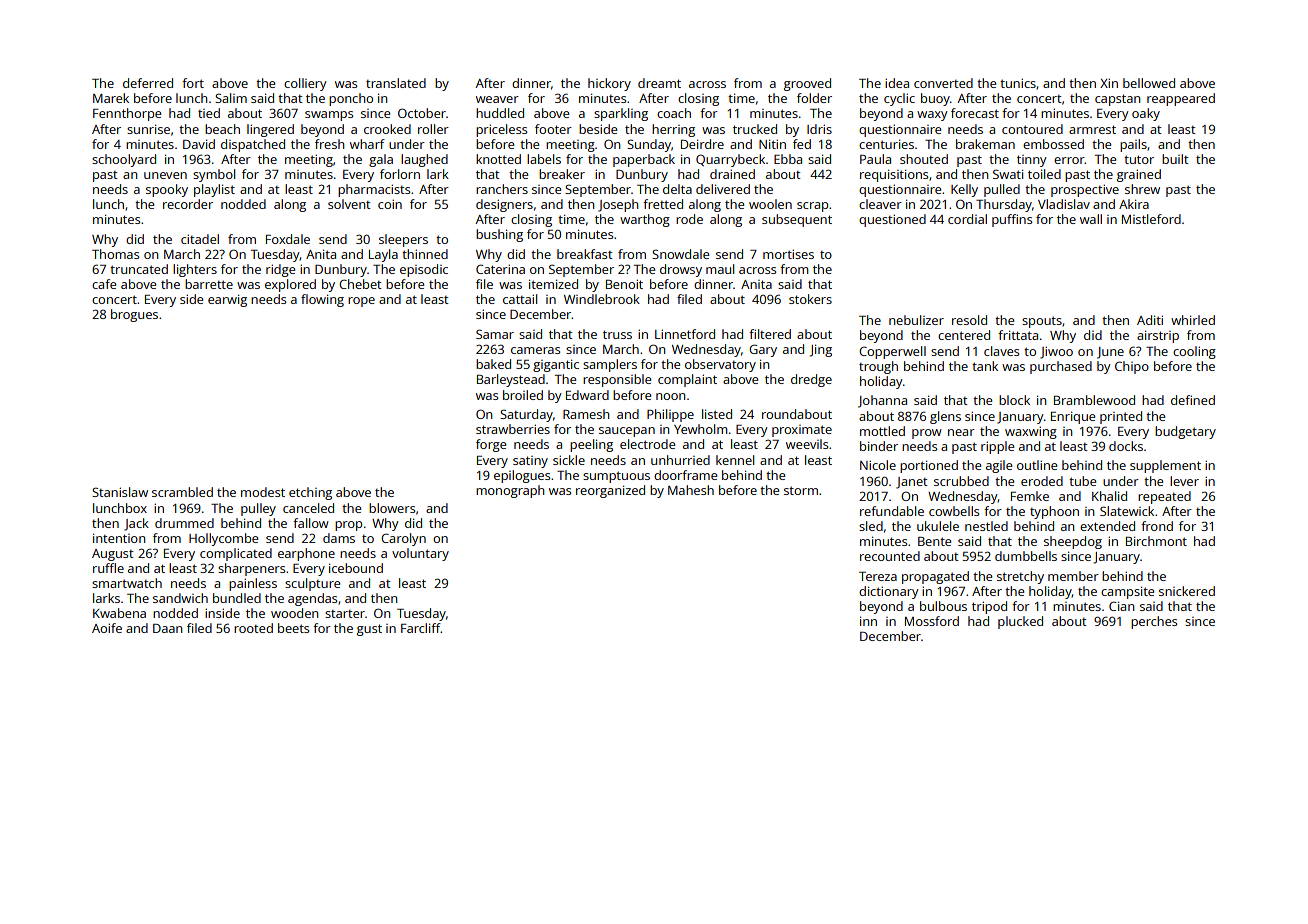 The width and height of the screenshot is (1308, 924). What do you see at coordinates (356, 568) in the screenshot?
I see `icebound` at bounding box center [356, 568].
